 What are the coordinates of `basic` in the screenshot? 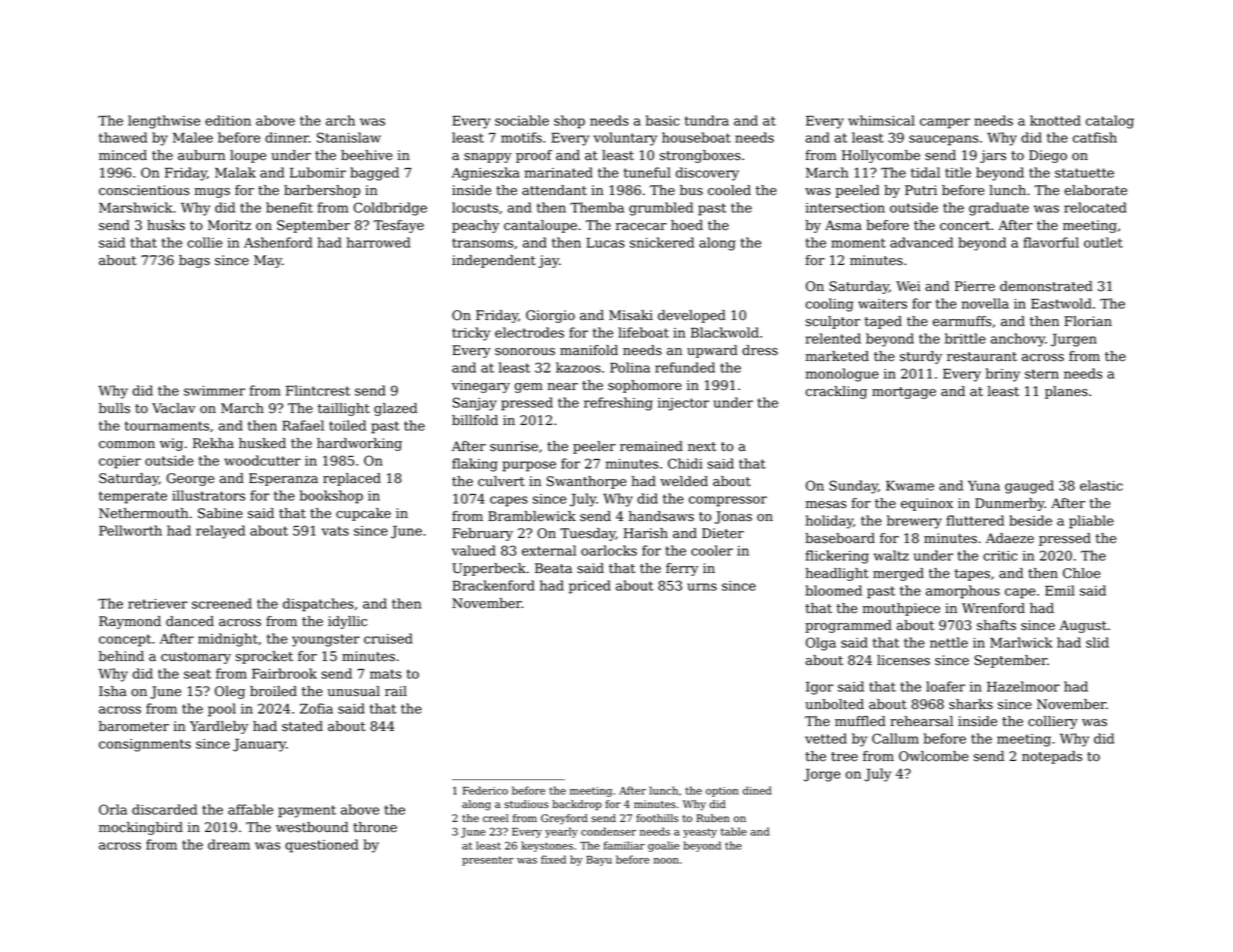 It's located at (662, 120).
